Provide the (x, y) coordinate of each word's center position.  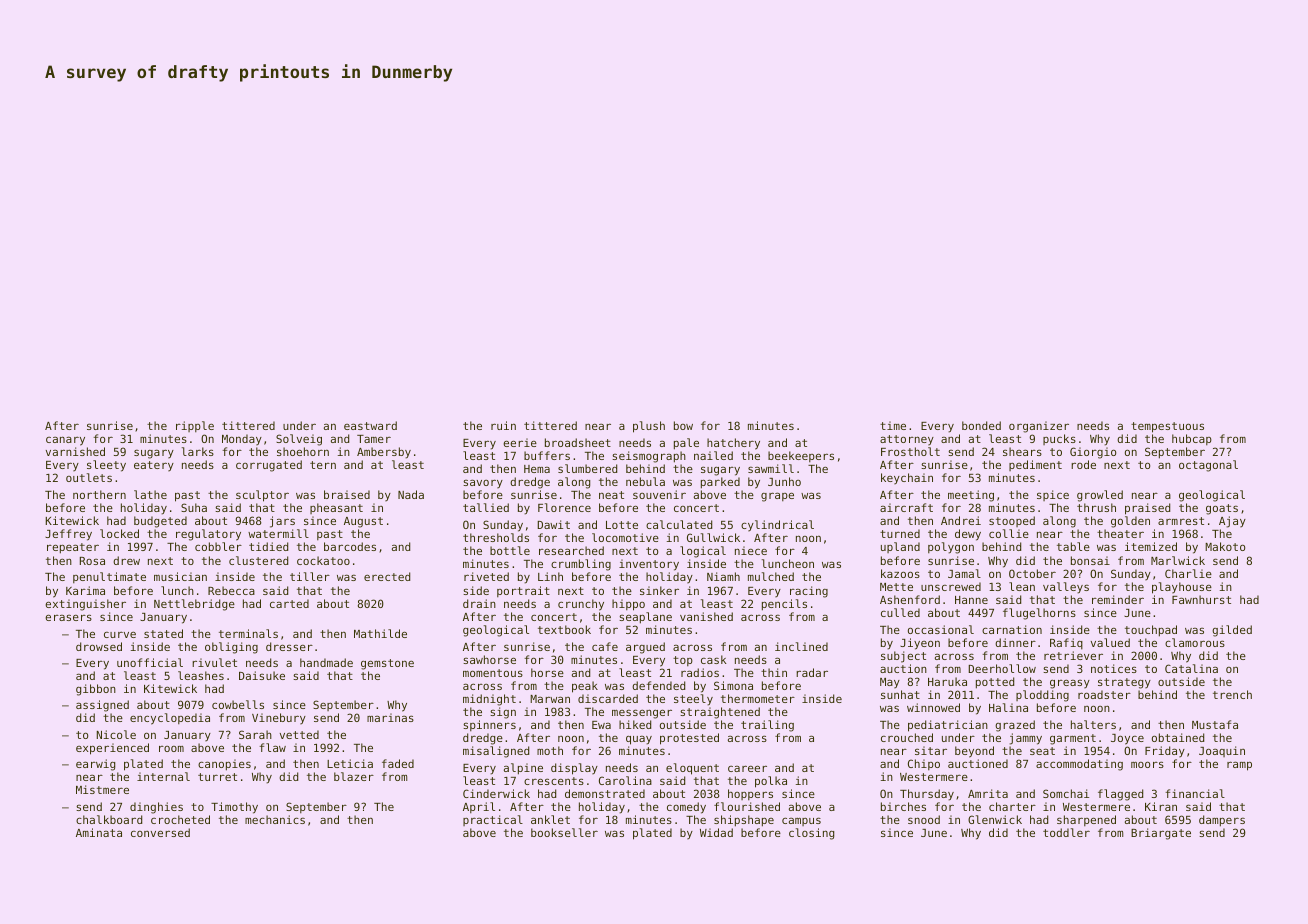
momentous (493, 673)
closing (811, 834)
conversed (160, 832)
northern (99, 494)
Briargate (1161, 834)
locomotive (625, 537)
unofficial (150, 662)
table (1073, 546)
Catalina (1191, 668)
